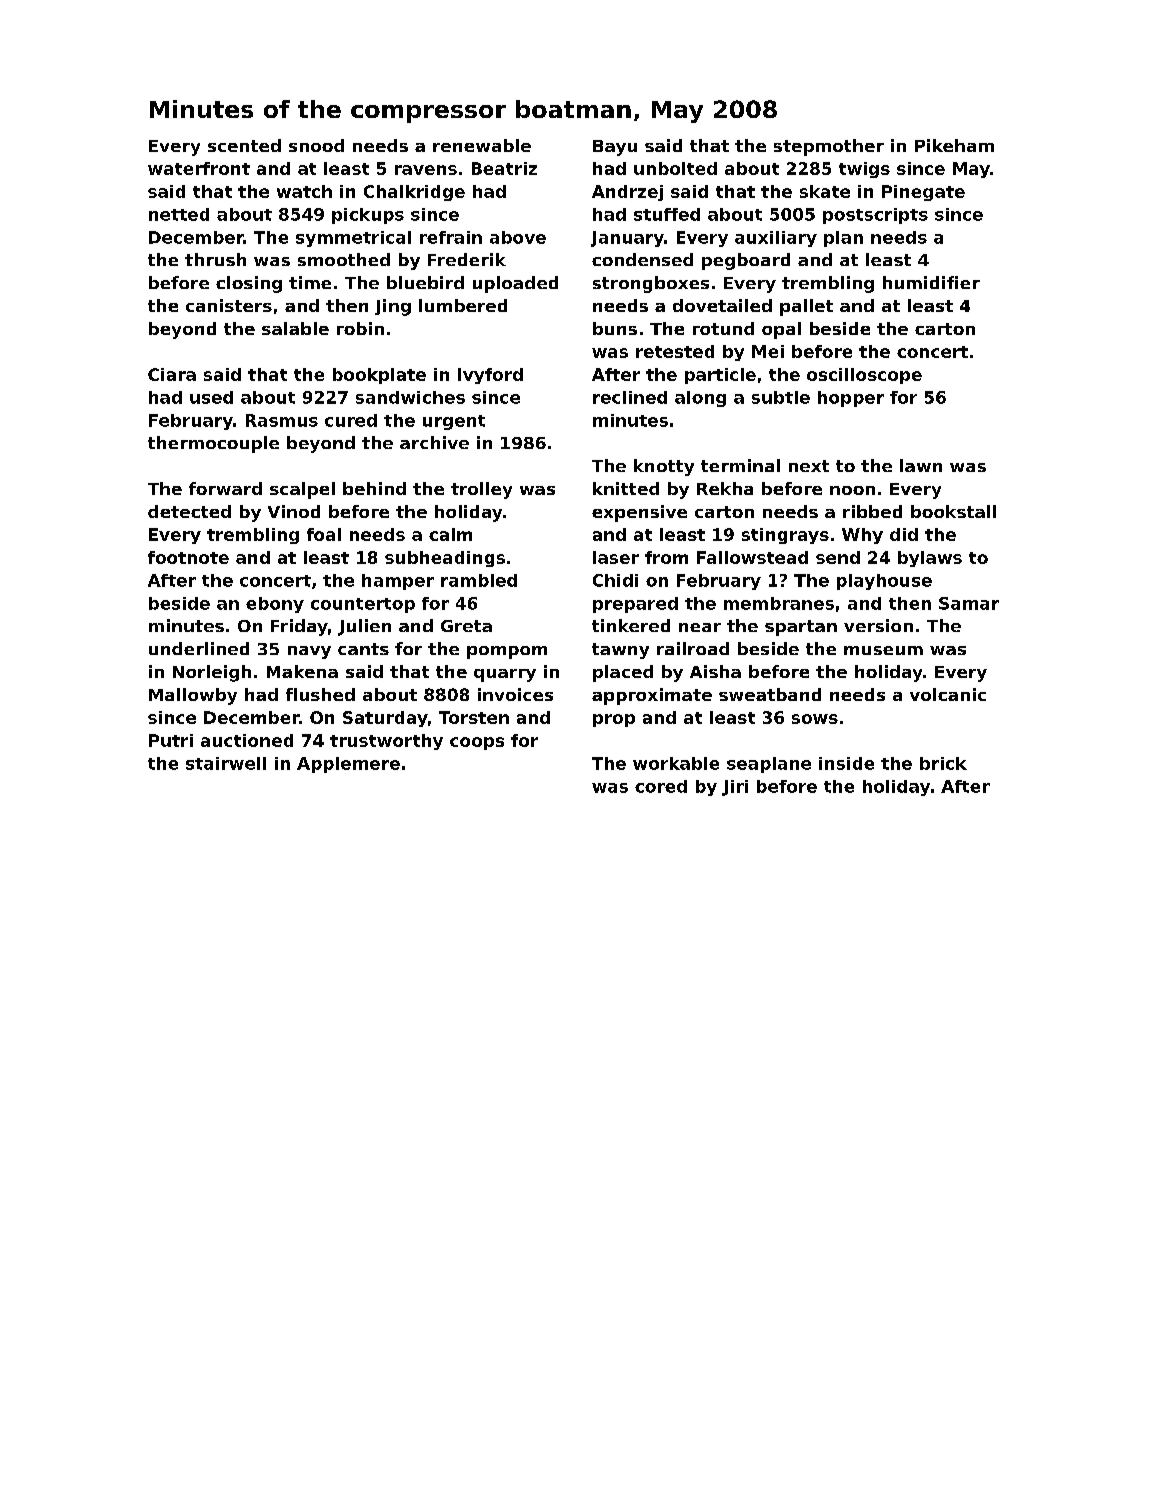 This image has width=1152, height=1491. Describe the element at coordinates (226, 763) in the image. I see `stairwell` at that location.
